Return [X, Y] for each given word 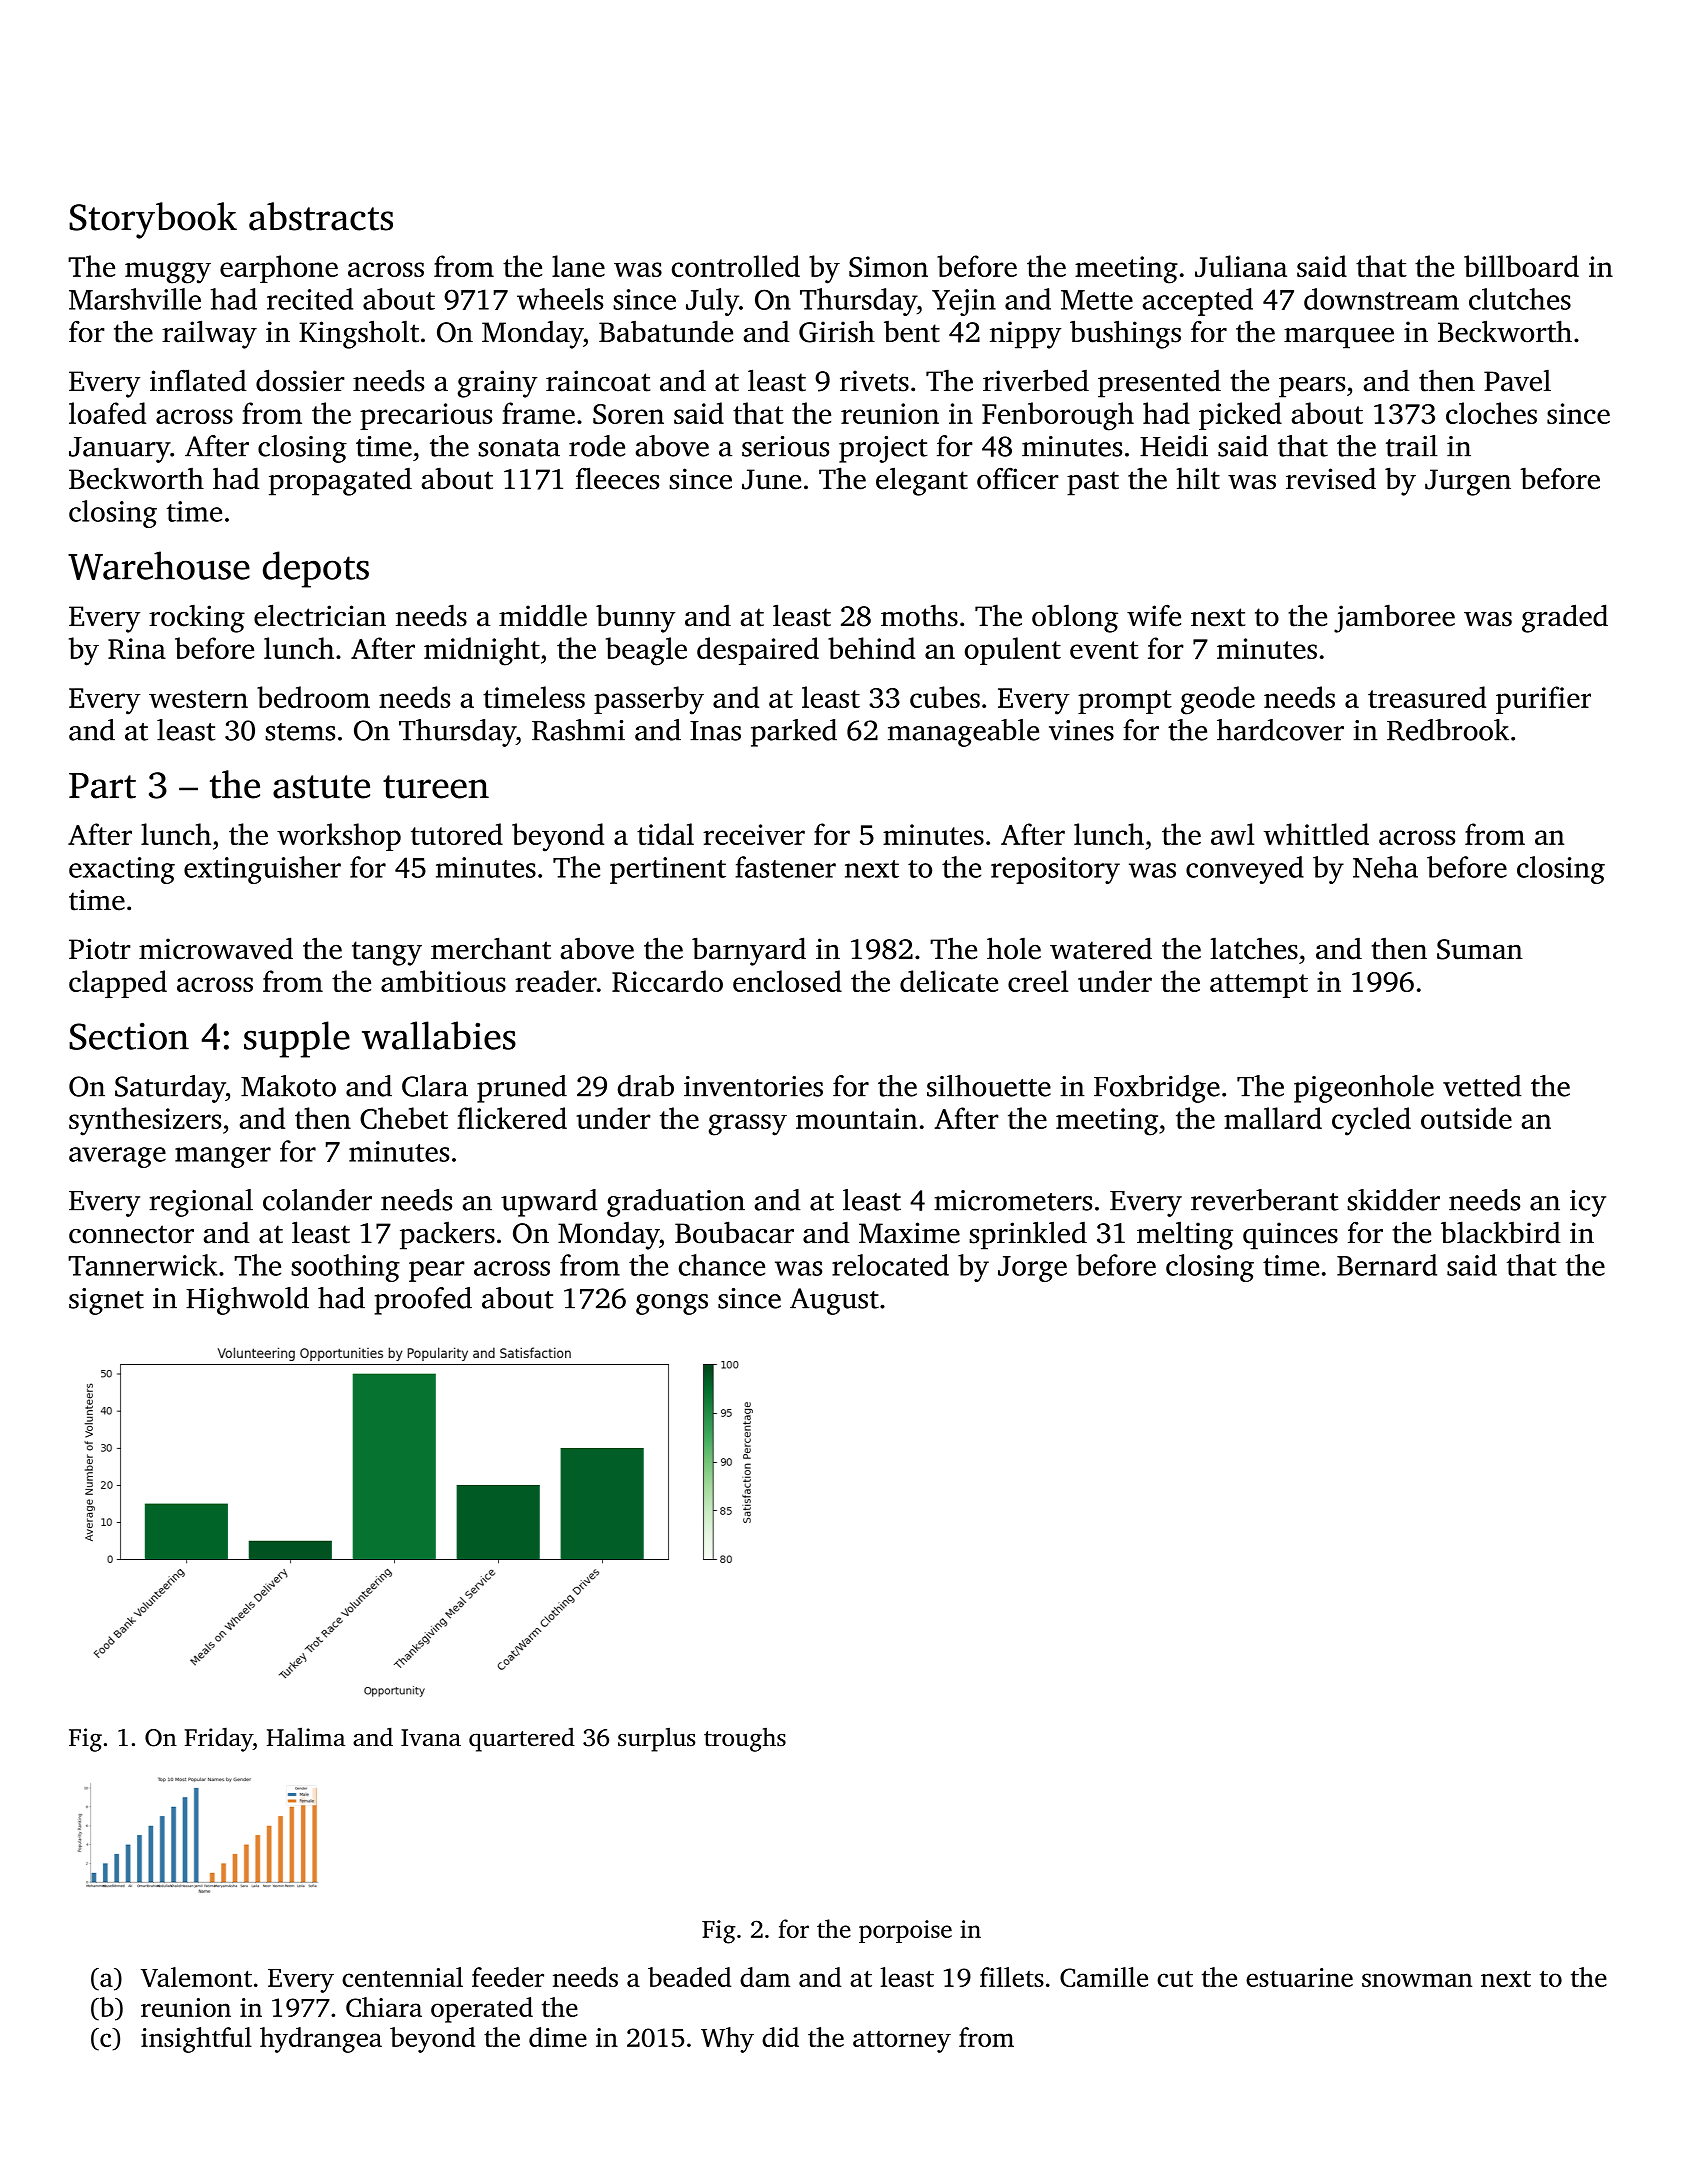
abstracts [321, 216]
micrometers [1013, 1200]
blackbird [1501, 1232]
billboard [1521, 266]
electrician [320, 615]
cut [1175, 1978]
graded [1565, 618]
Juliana [1241, 266]
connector [131, 1234]
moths [919, 615]
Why [727, 2040]
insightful [196, 2040]
